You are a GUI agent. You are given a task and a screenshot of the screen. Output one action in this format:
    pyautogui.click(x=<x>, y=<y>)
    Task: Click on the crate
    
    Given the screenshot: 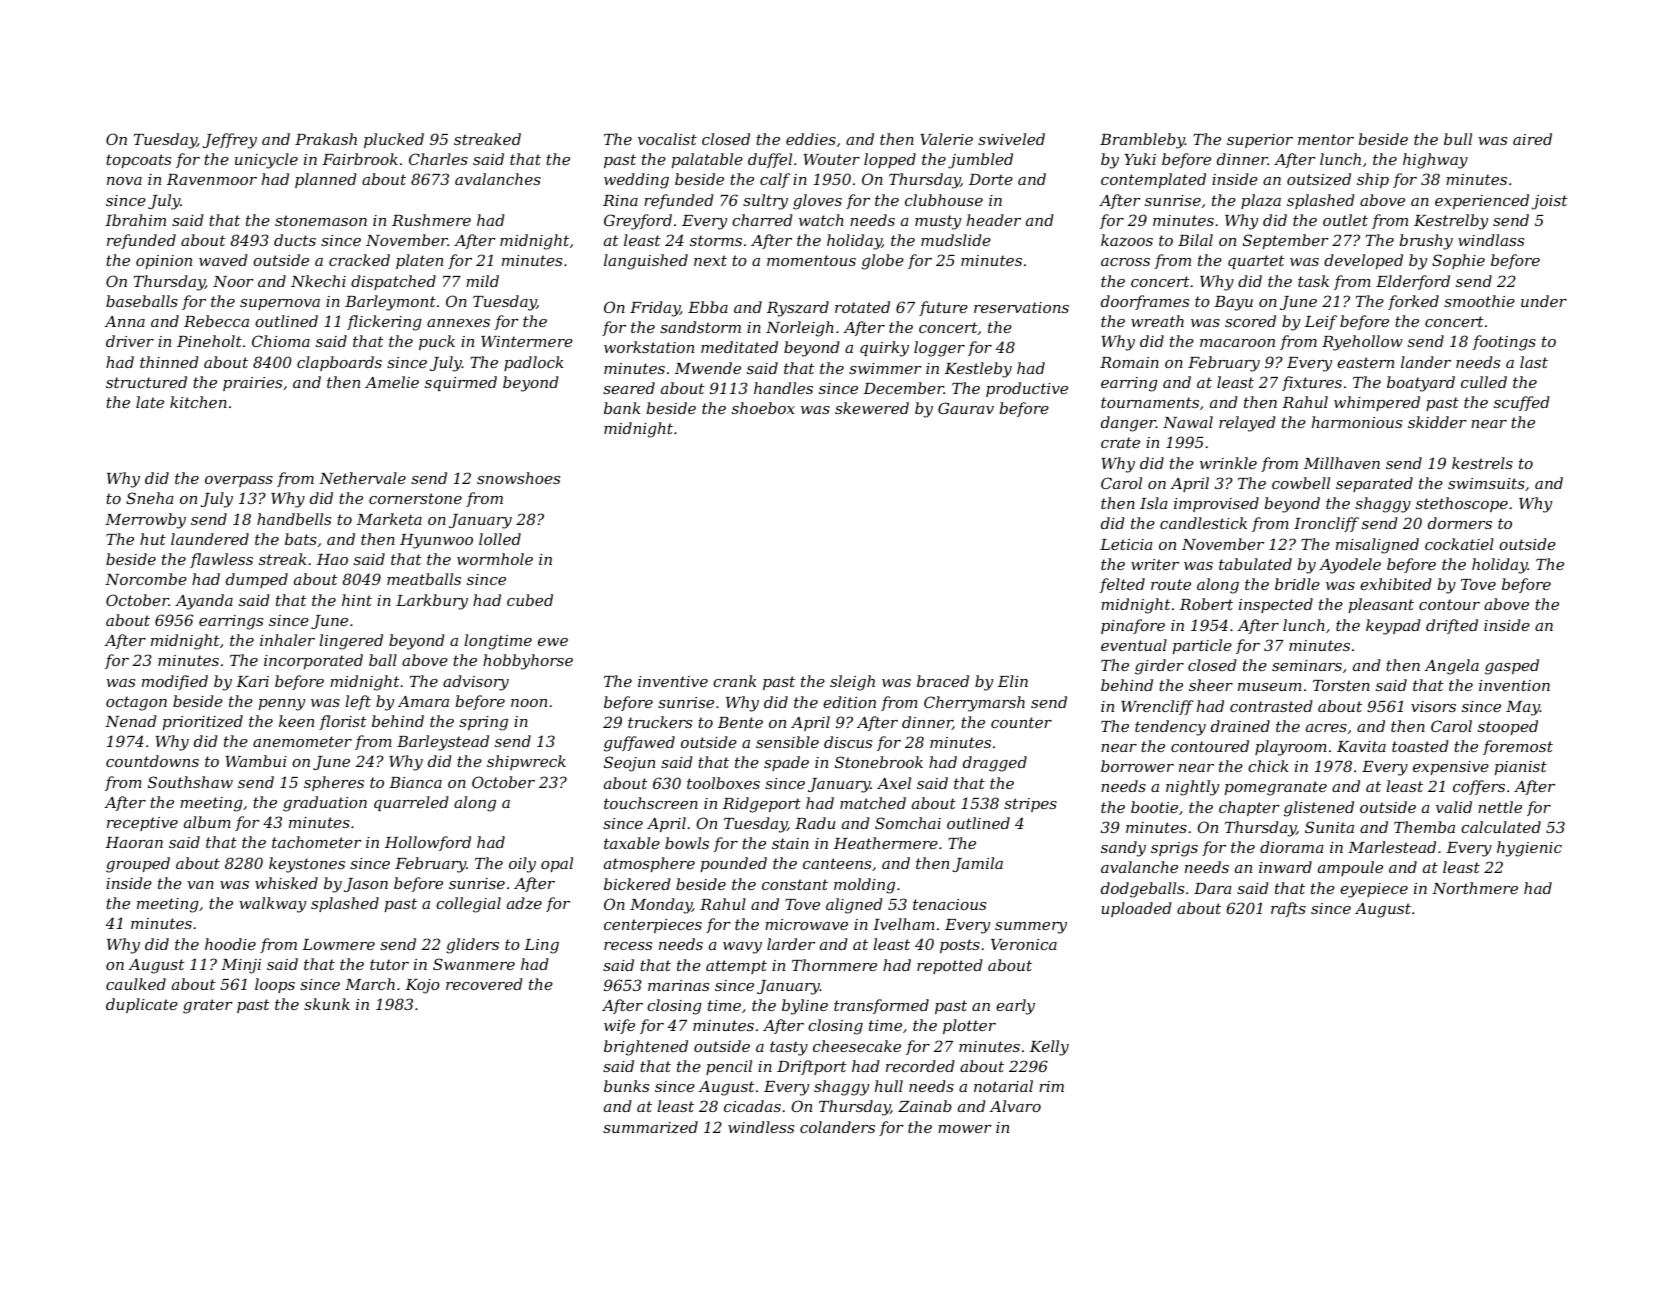 What is the action you would take?
    pyautogui.click(x=1120, y=442)
